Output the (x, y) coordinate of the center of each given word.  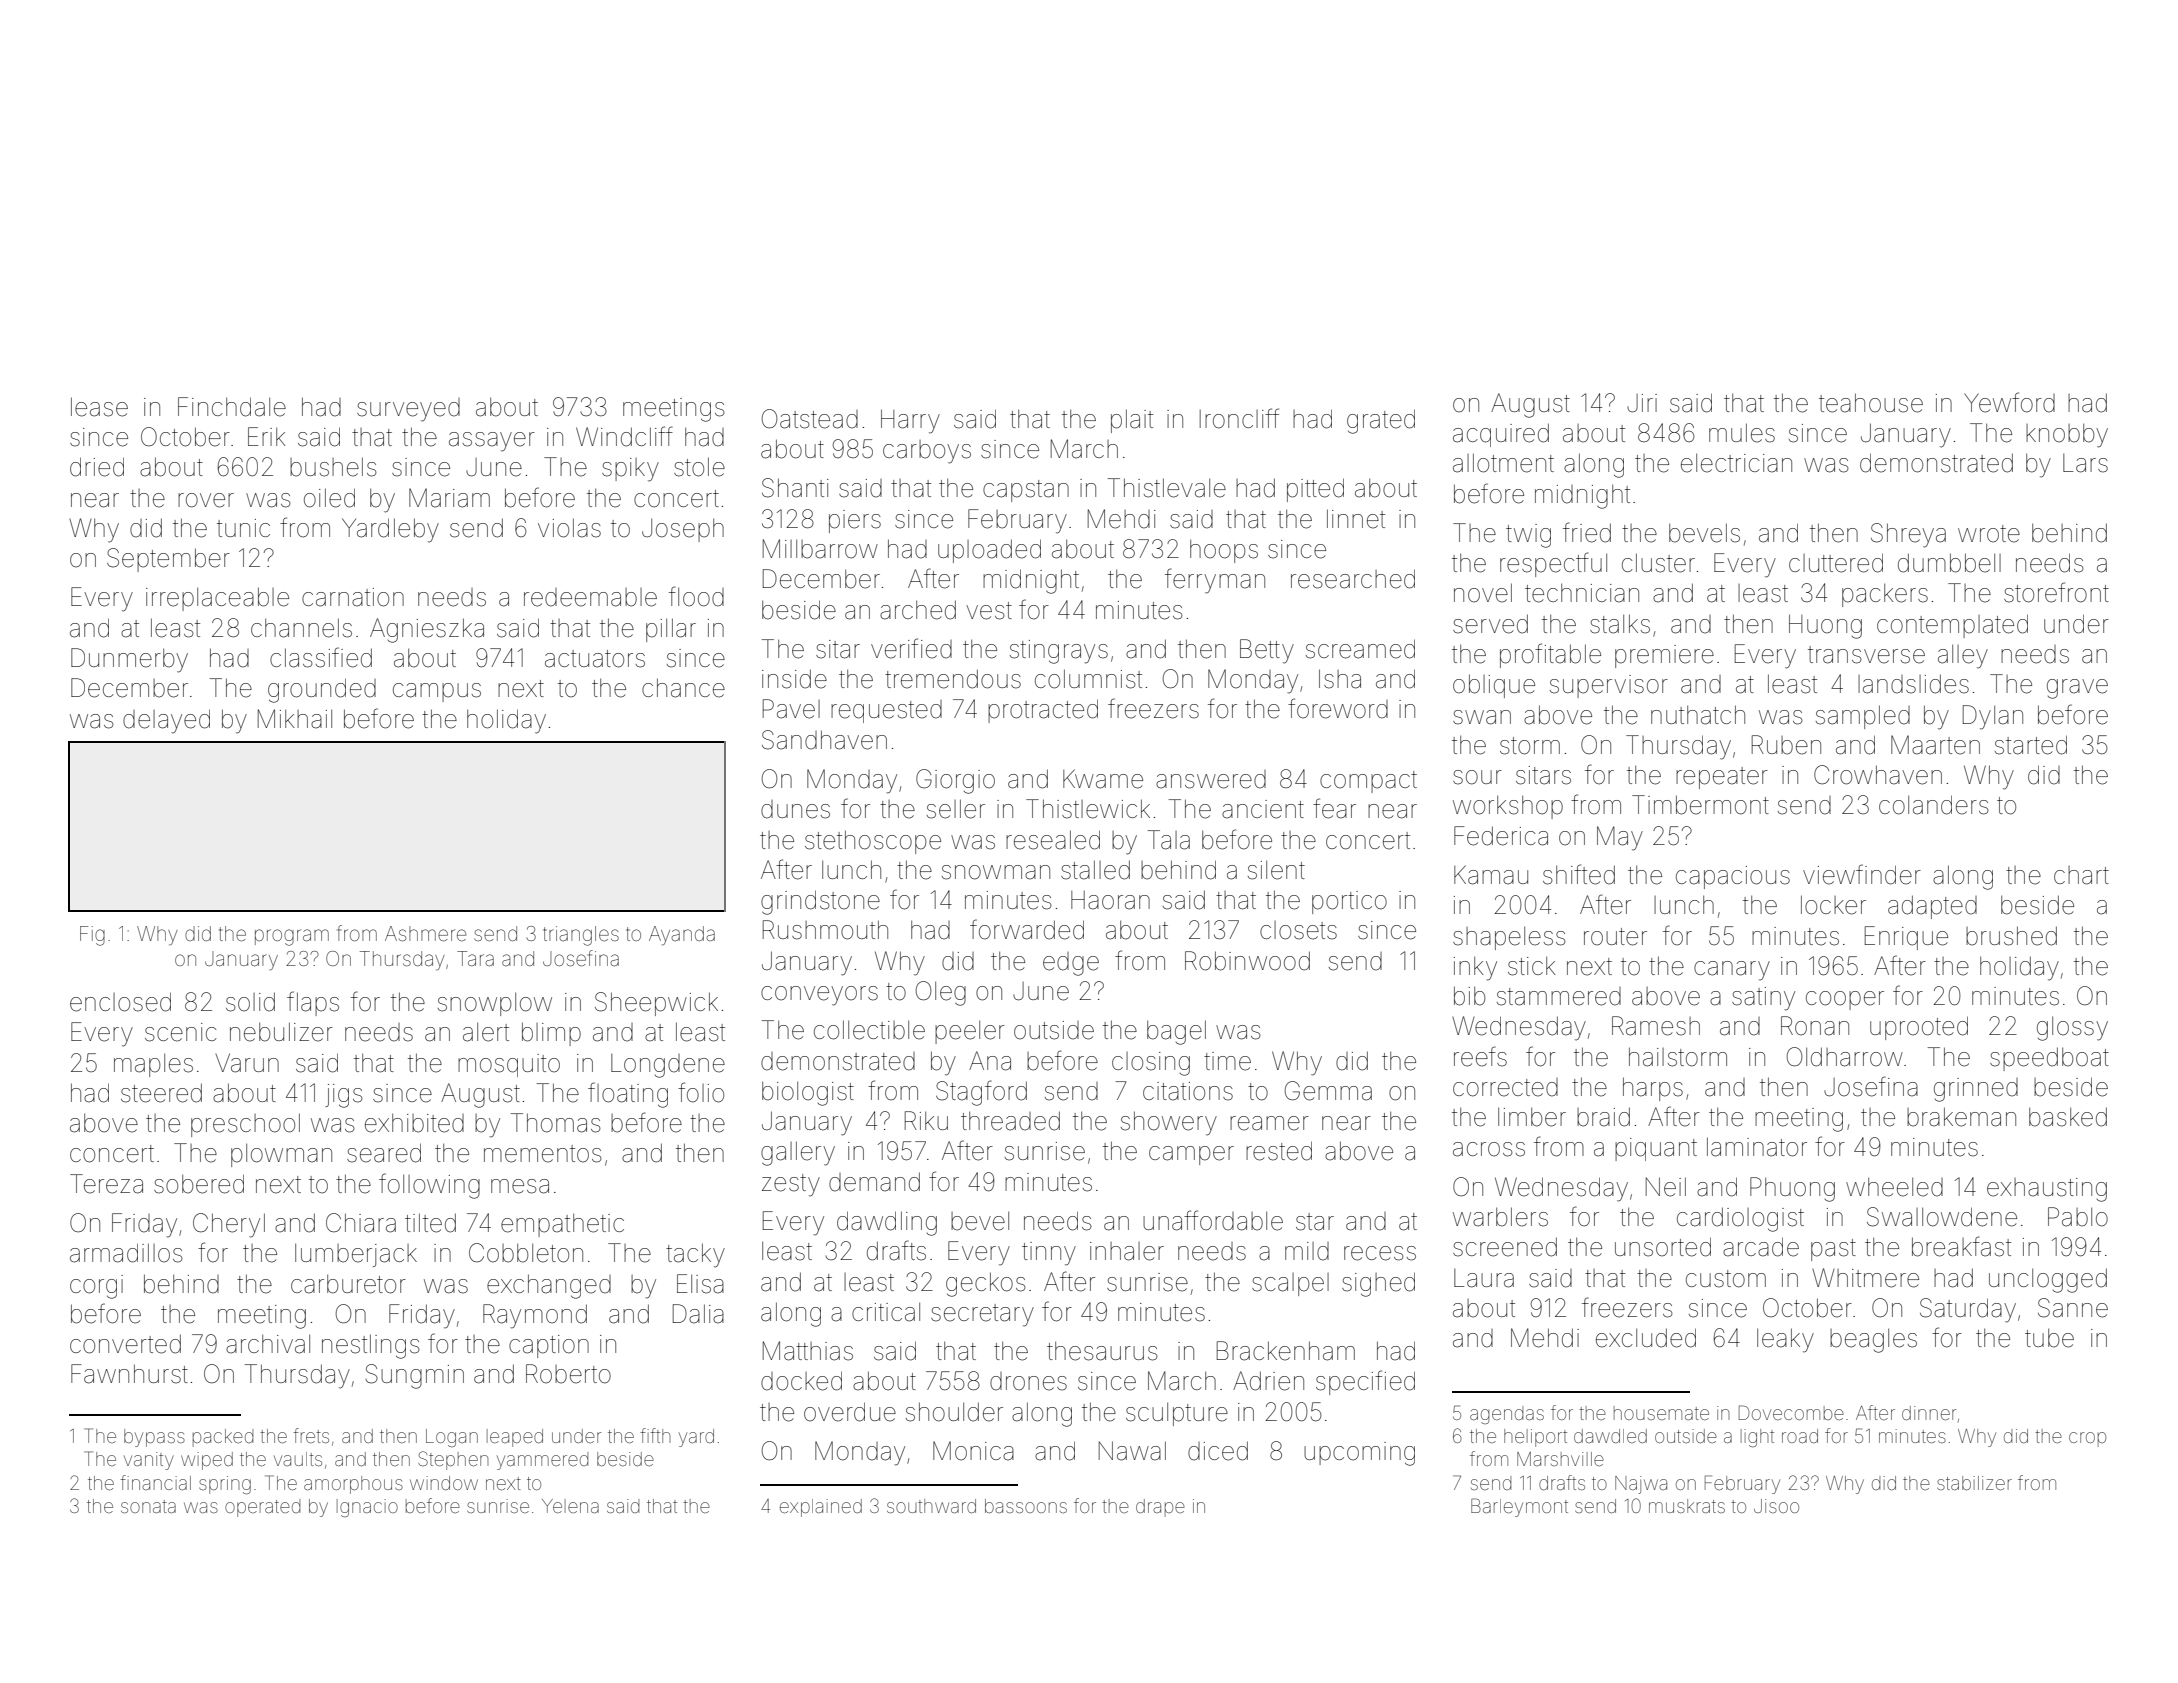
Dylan (1993, 717)
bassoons (1026, 1506)
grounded (322, 690)
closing (1151, 1064)
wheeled (1894, 1187)
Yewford (2009, 402)
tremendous (953, 679)
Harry (910, 421)
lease (99, 407)
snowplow (495, 1004)
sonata (148, 1506)
